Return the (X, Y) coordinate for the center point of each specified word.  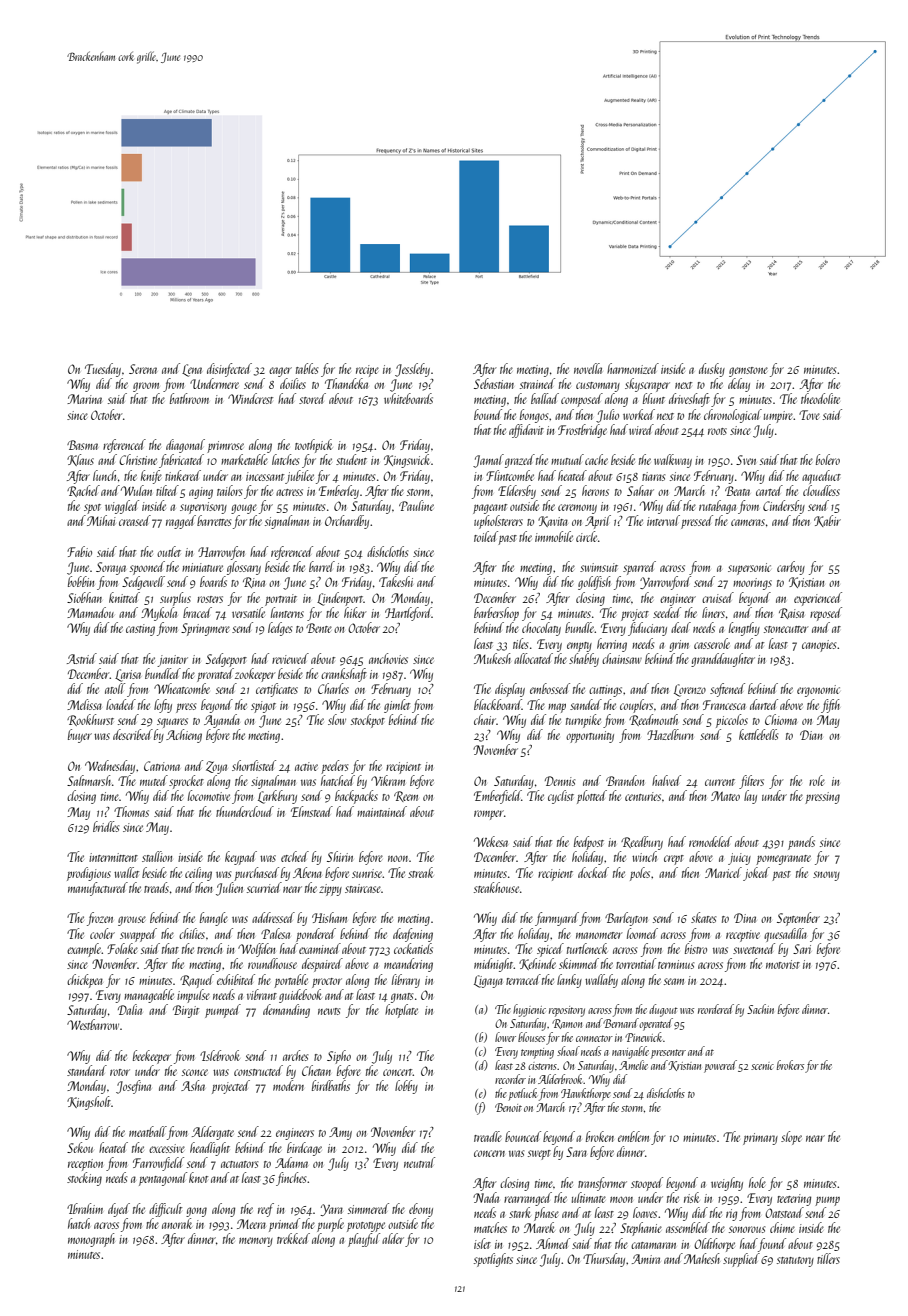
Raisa (791, 613)
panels (801, 843)
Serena (143, 369)
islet (482, 1243)
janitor (172, 661)
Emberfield (498, 797)
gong (196, 1212)
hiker (355, 612)
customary (598, 387)
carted (769, 490)
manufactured (98, 889)
